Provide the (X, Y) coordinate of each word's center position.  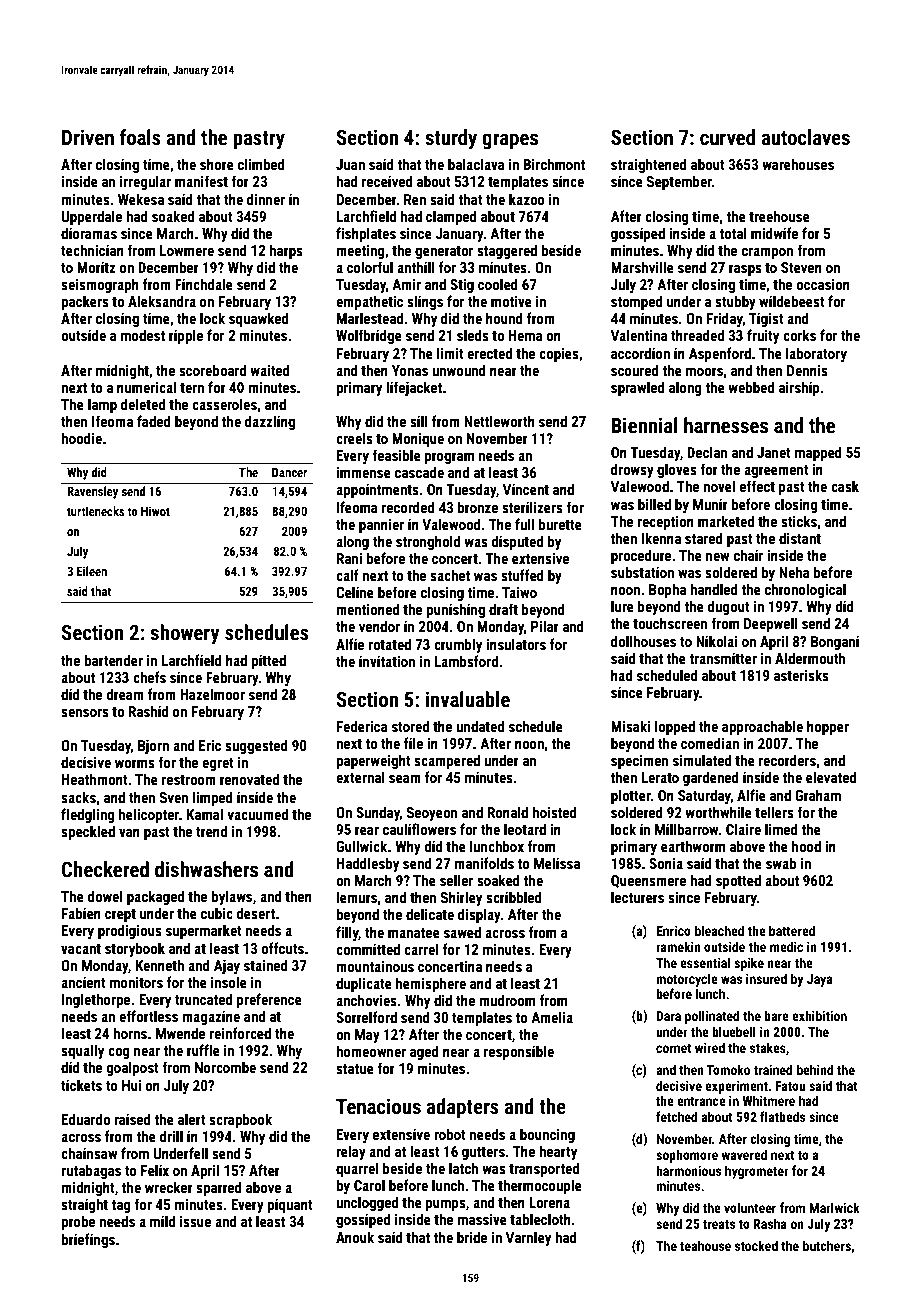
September (679, 182)
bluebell (734, 1031)
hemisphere (431, 984)
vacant (81, 949)
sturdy (451, 139)
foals (140, 137)
